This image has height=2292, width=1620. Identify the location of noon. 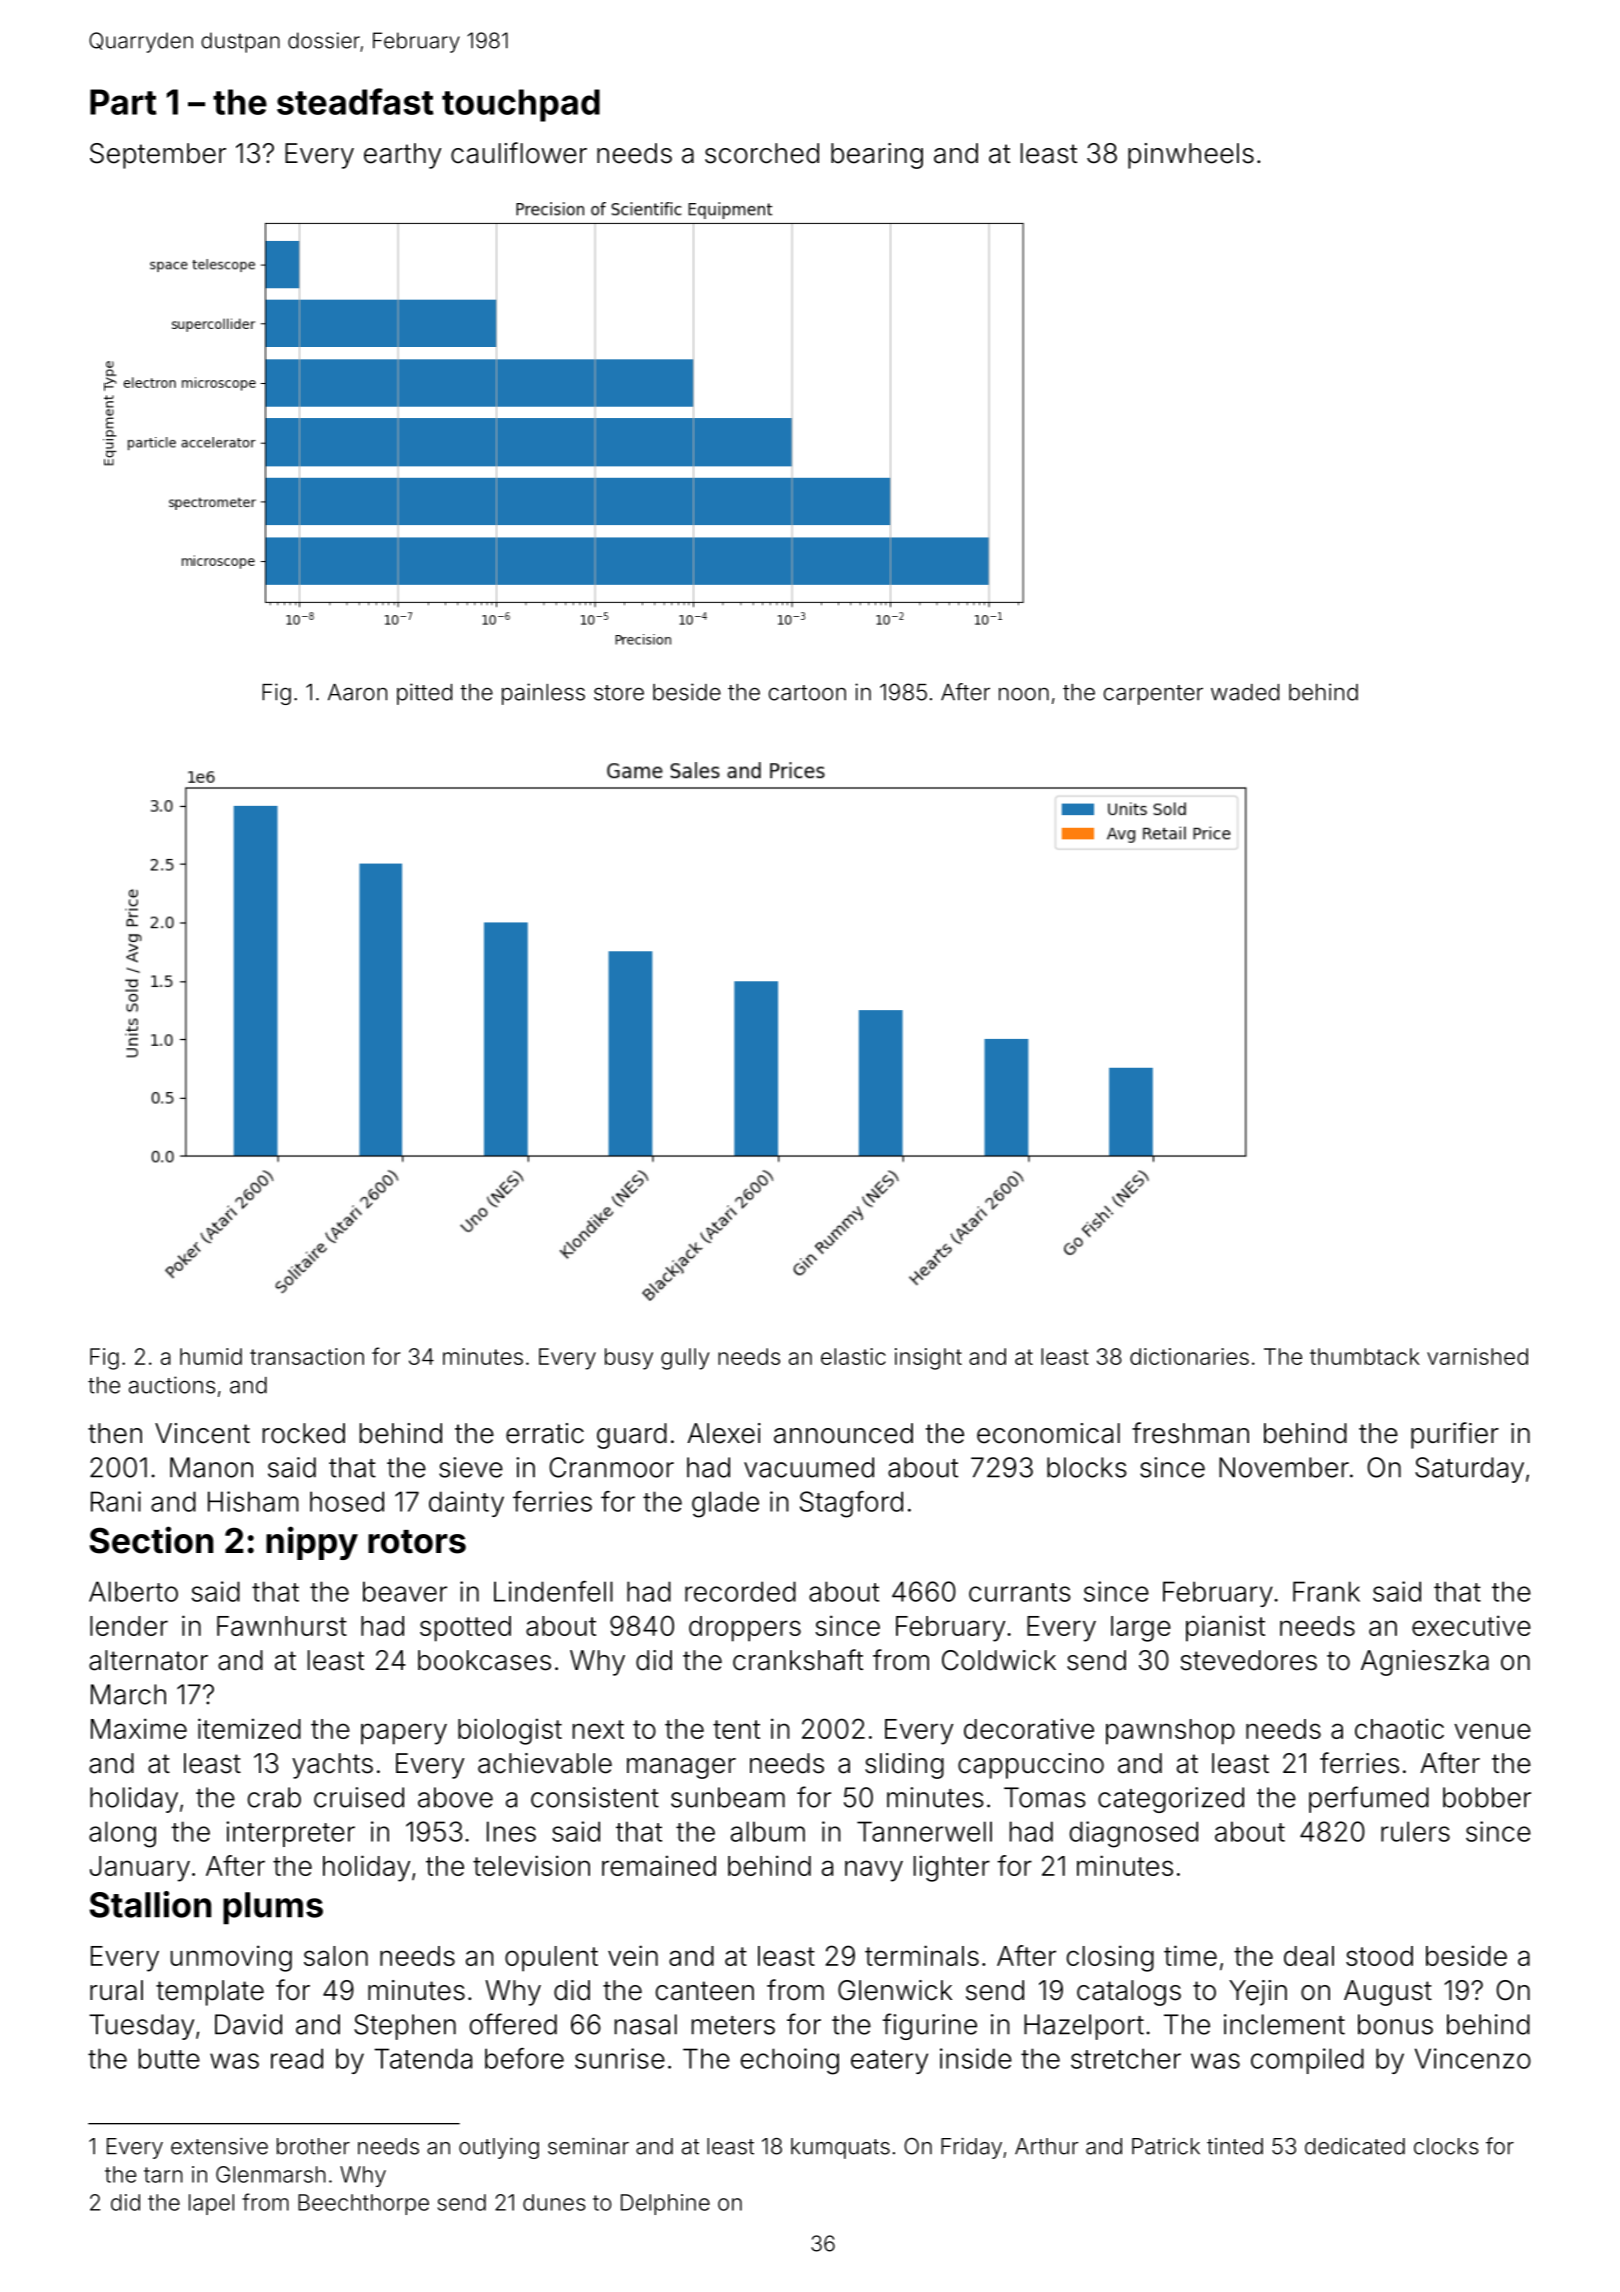
(1024, 694).
